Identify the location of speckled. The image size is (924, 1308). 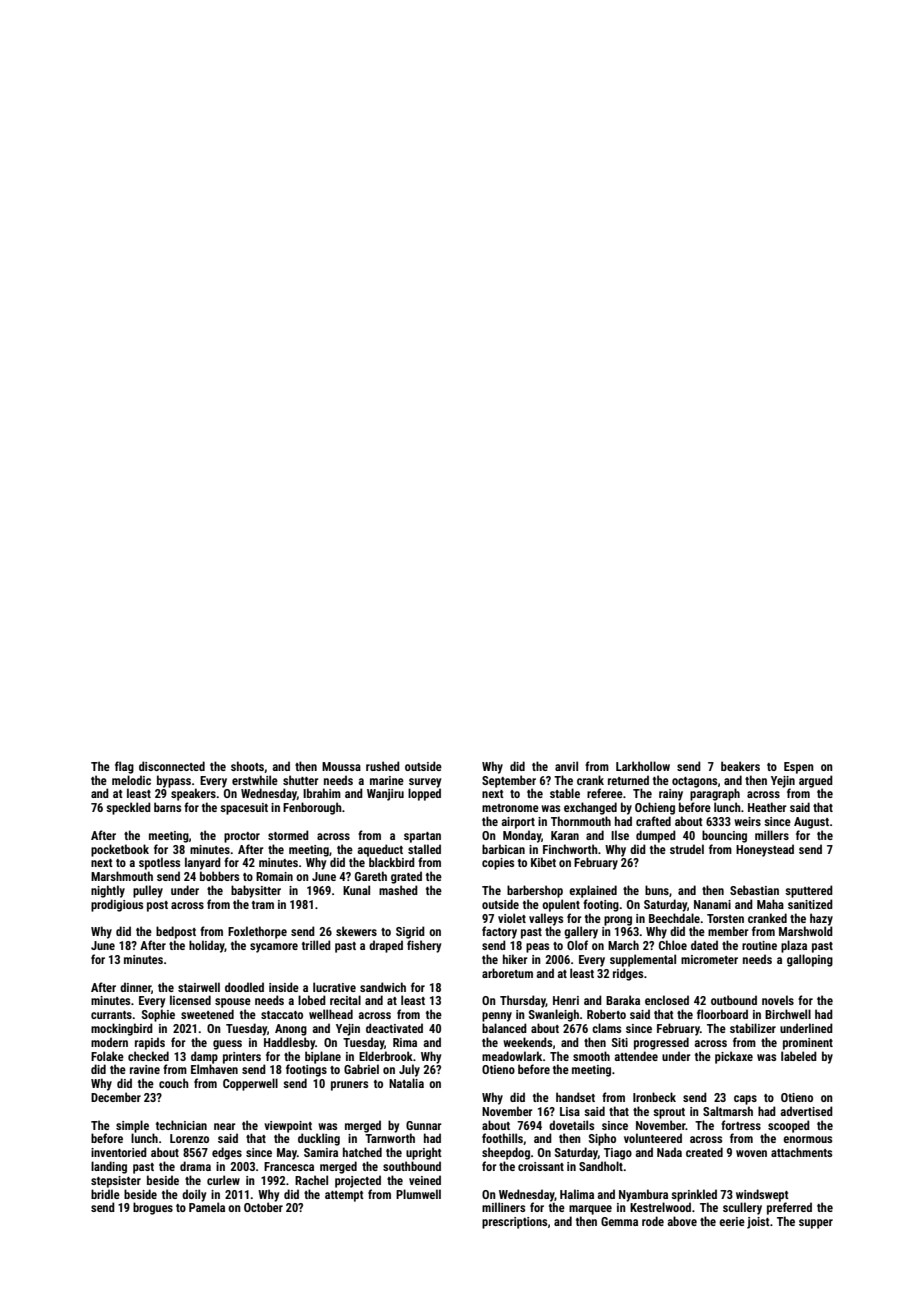
(128, 808).
